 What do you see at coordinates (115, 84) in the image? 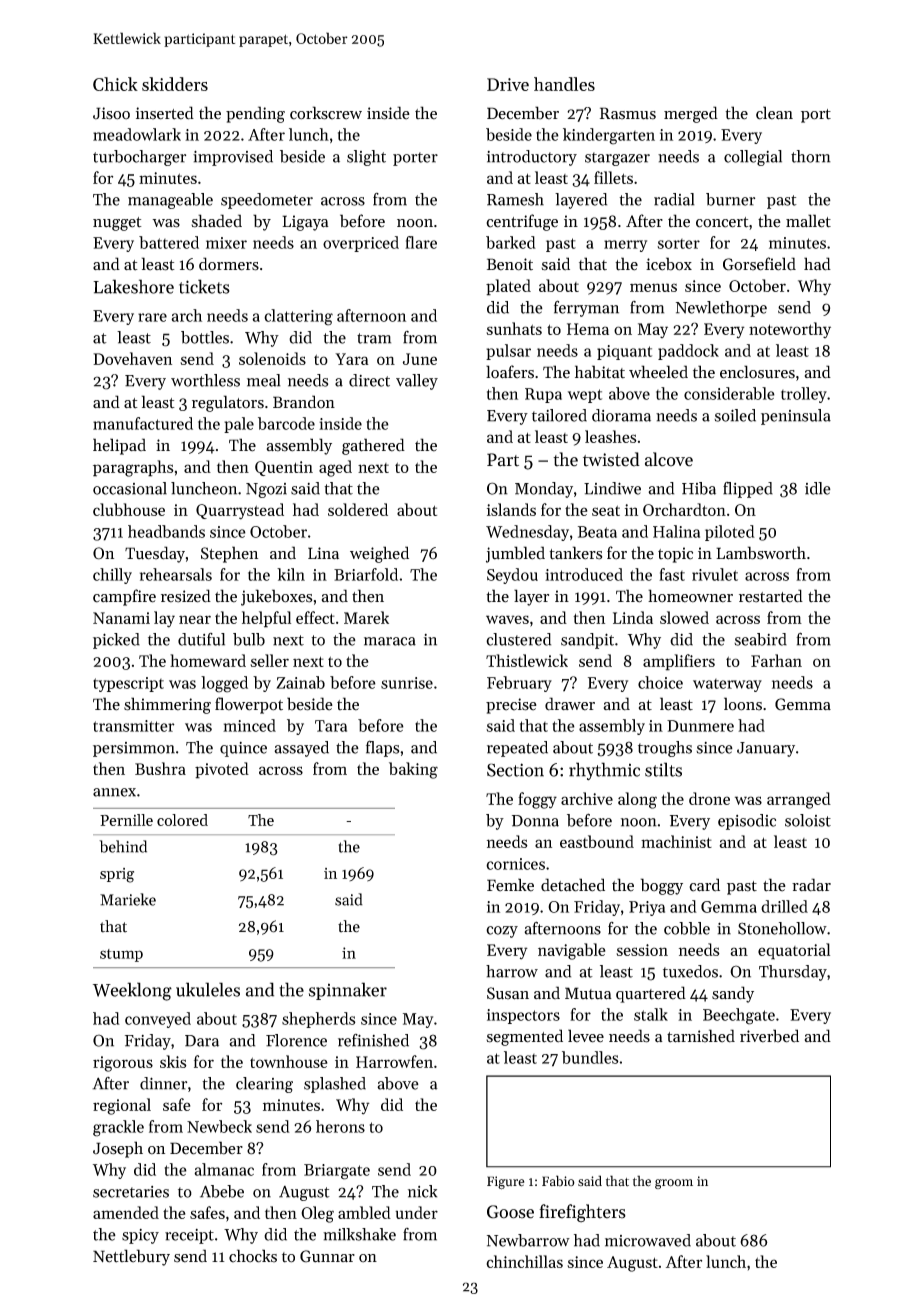
I see `Chick` at bounding box center [115, 84].
